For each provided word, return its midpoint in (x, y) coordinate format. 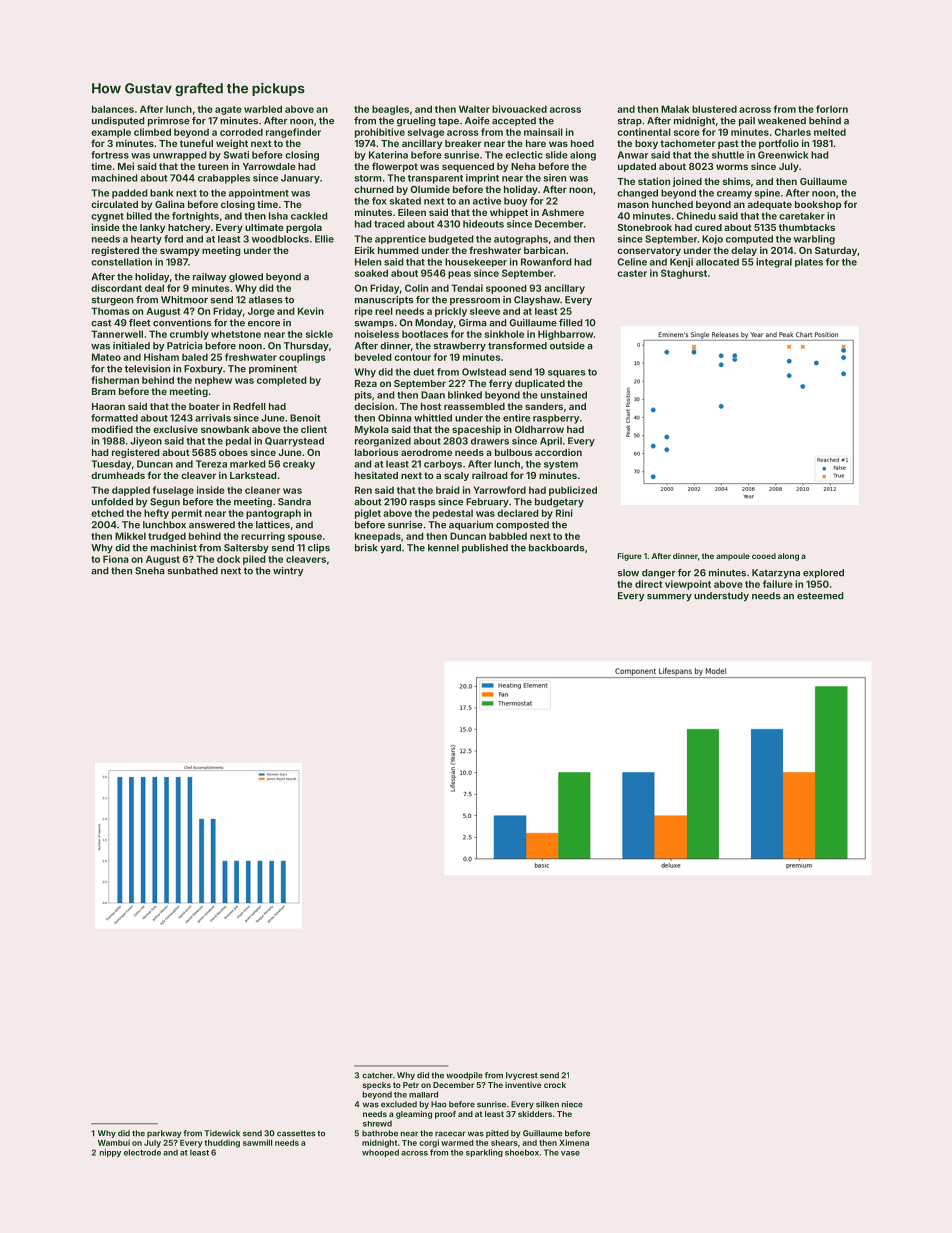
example (111, 133)
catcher (377, 1075)
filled (571, 323)
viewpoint (688, 585)
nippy (110, 1153)
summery (669, 598)
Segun (165, 503)
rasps (423, 503)
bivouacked (519, 109)
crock (555, 1085)
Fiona (116, 559)
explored (823, 573)
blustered (714, 109)
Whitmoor (184, 300)
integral (774, 263)
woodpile (464, 1076)
